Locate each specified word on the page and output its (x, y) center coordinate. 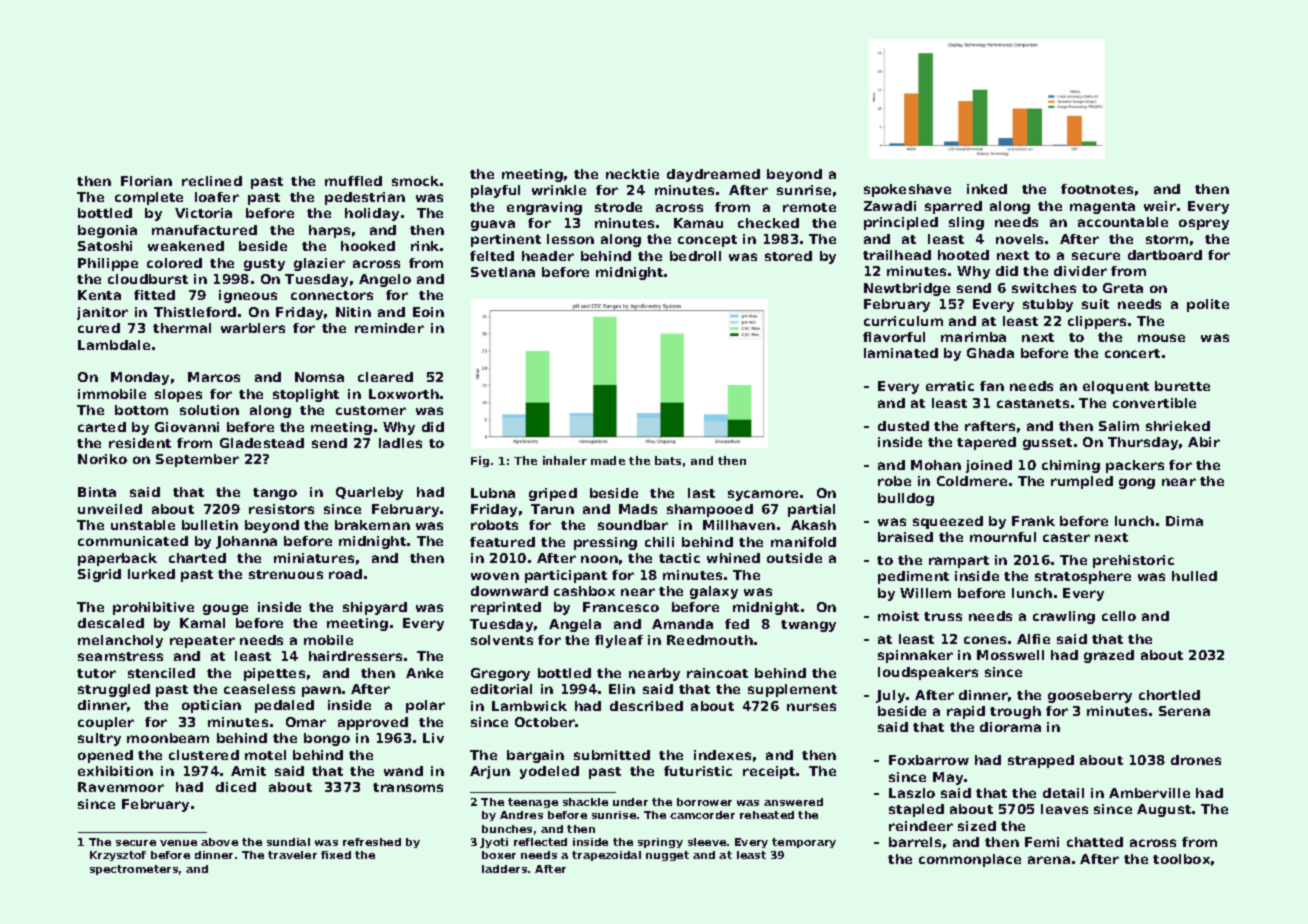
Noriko (102, 459)
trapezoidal (606, 856)
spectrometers (134, 870)
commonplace (970, 860)
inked (987, 189)
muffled (353, 181)
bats (668, 460)
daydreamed (713, 175)
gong (1137, 483)
